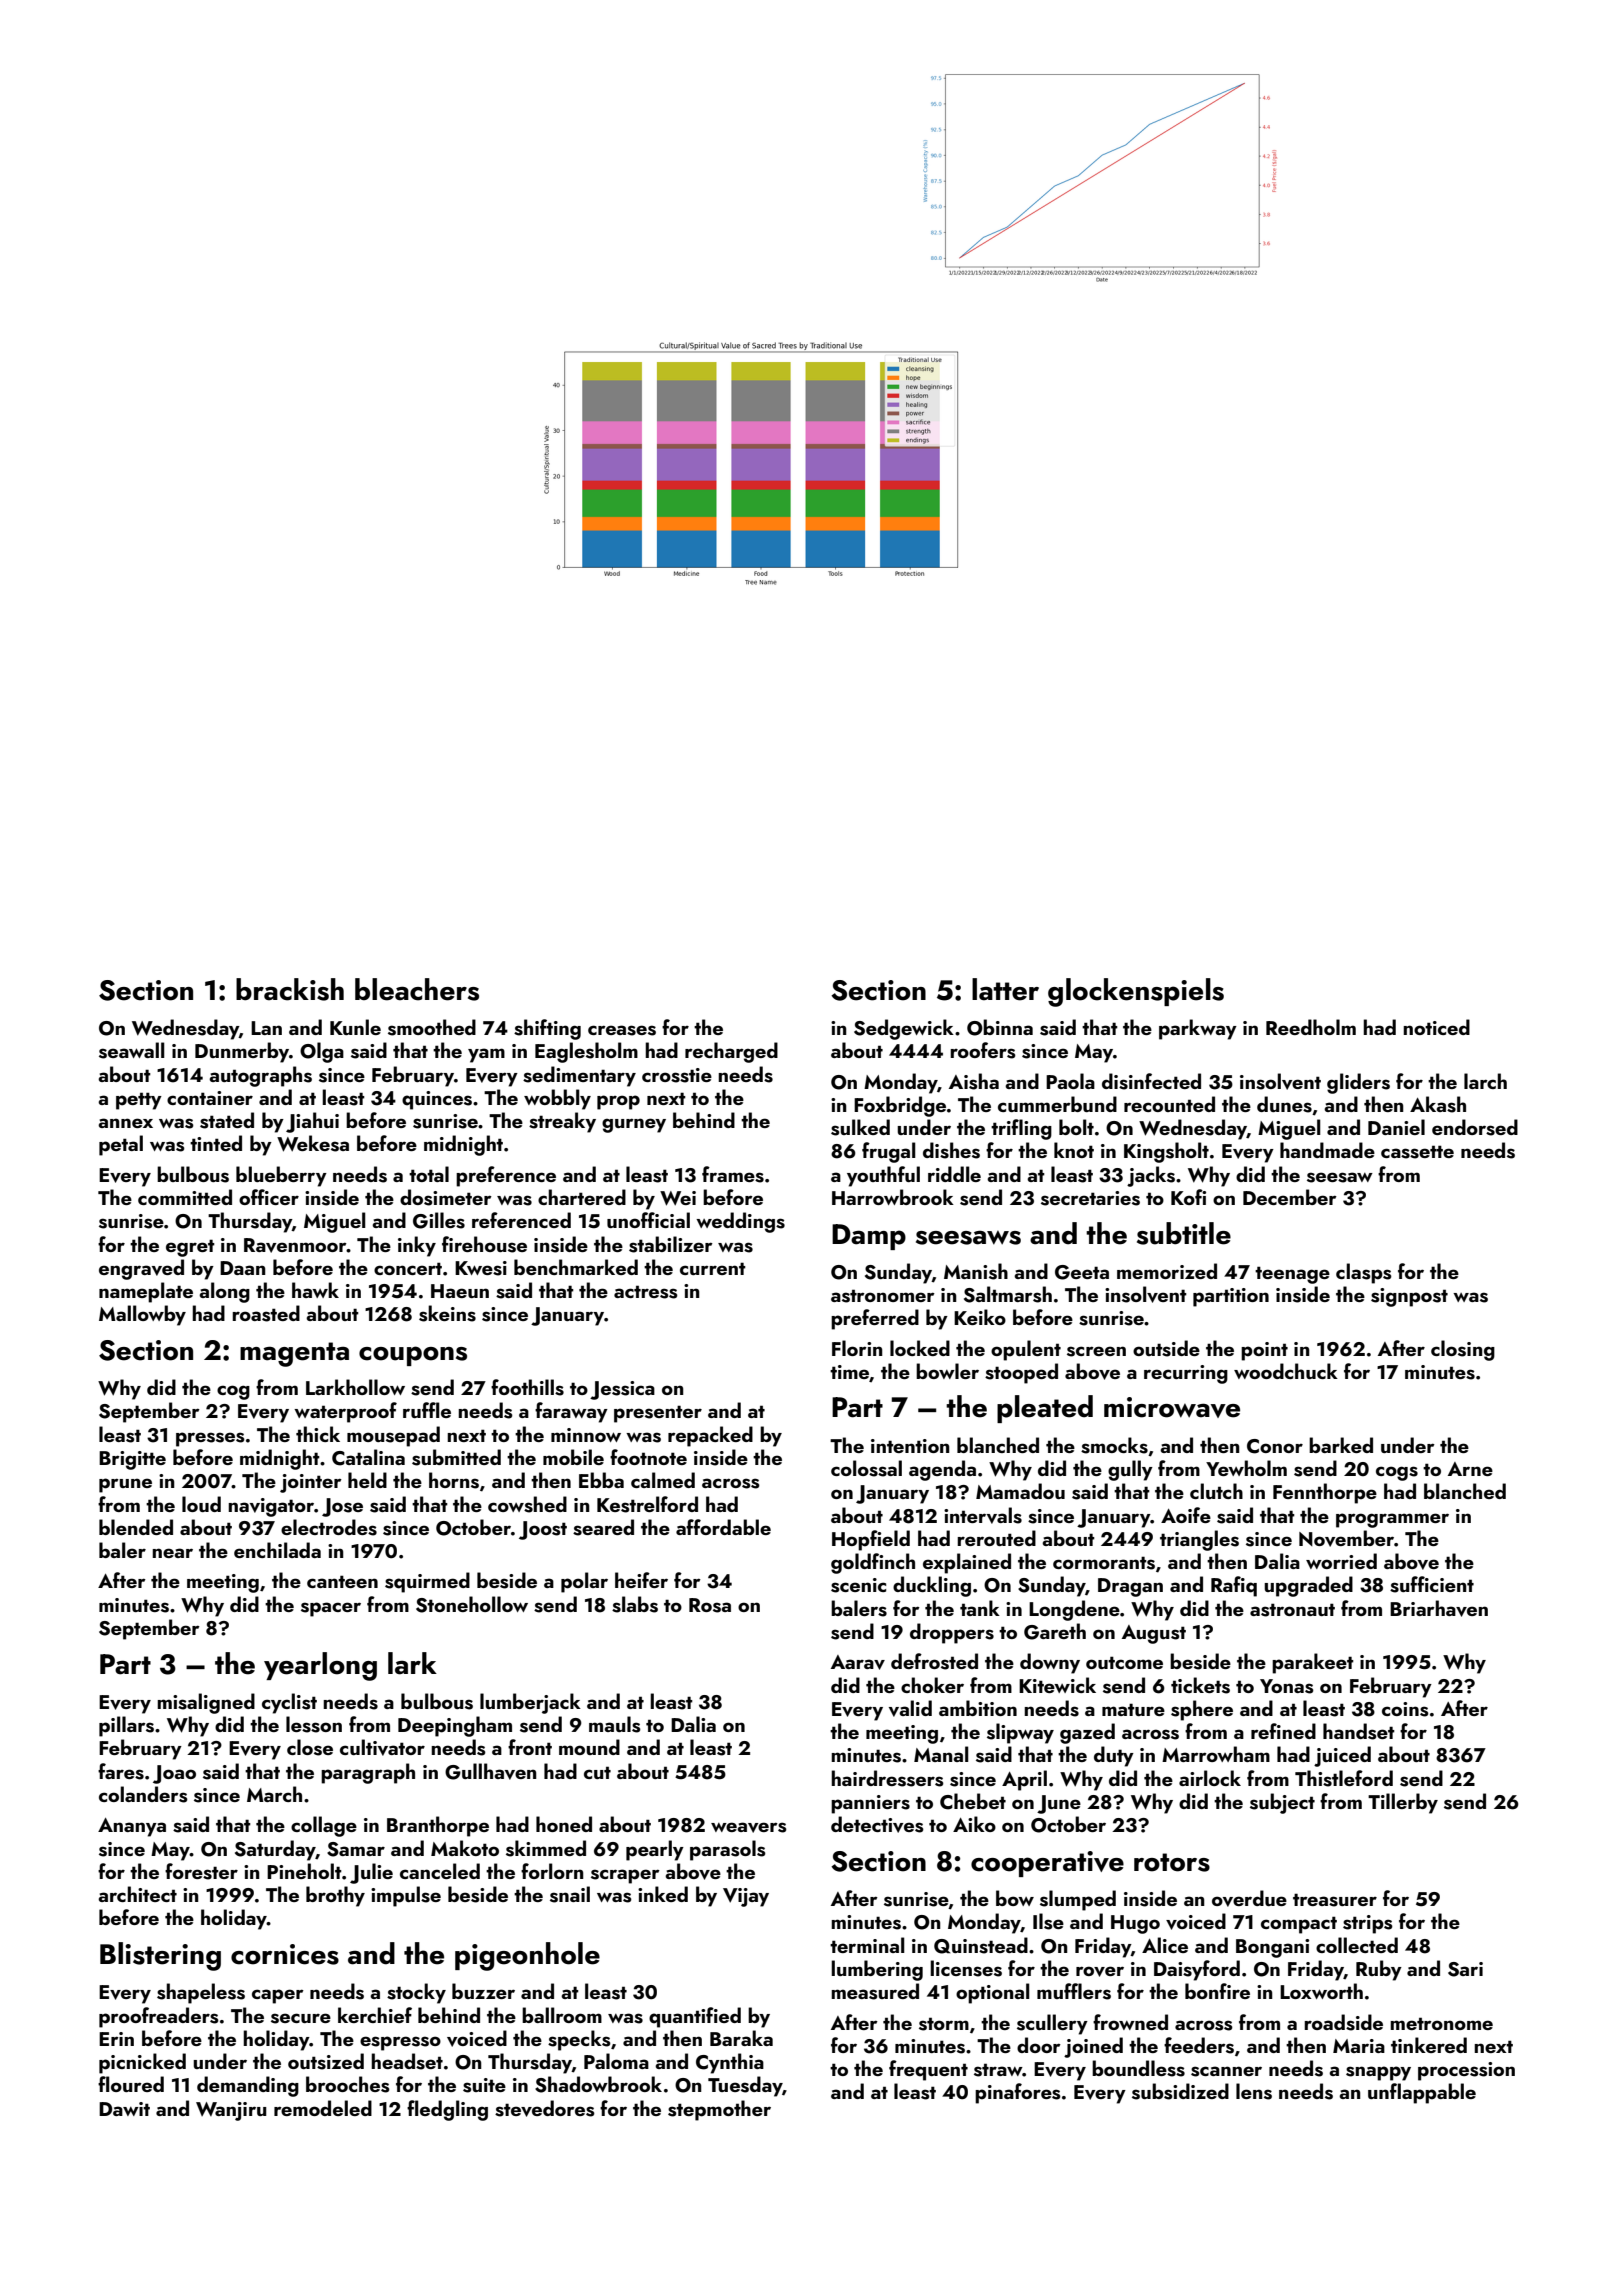 The height and width of the screenshot is (2292, 1620). What do you see at coordinates (355, 1027) in the screenshot?
I see `Kunle` at bounding box center [355, 1027].
